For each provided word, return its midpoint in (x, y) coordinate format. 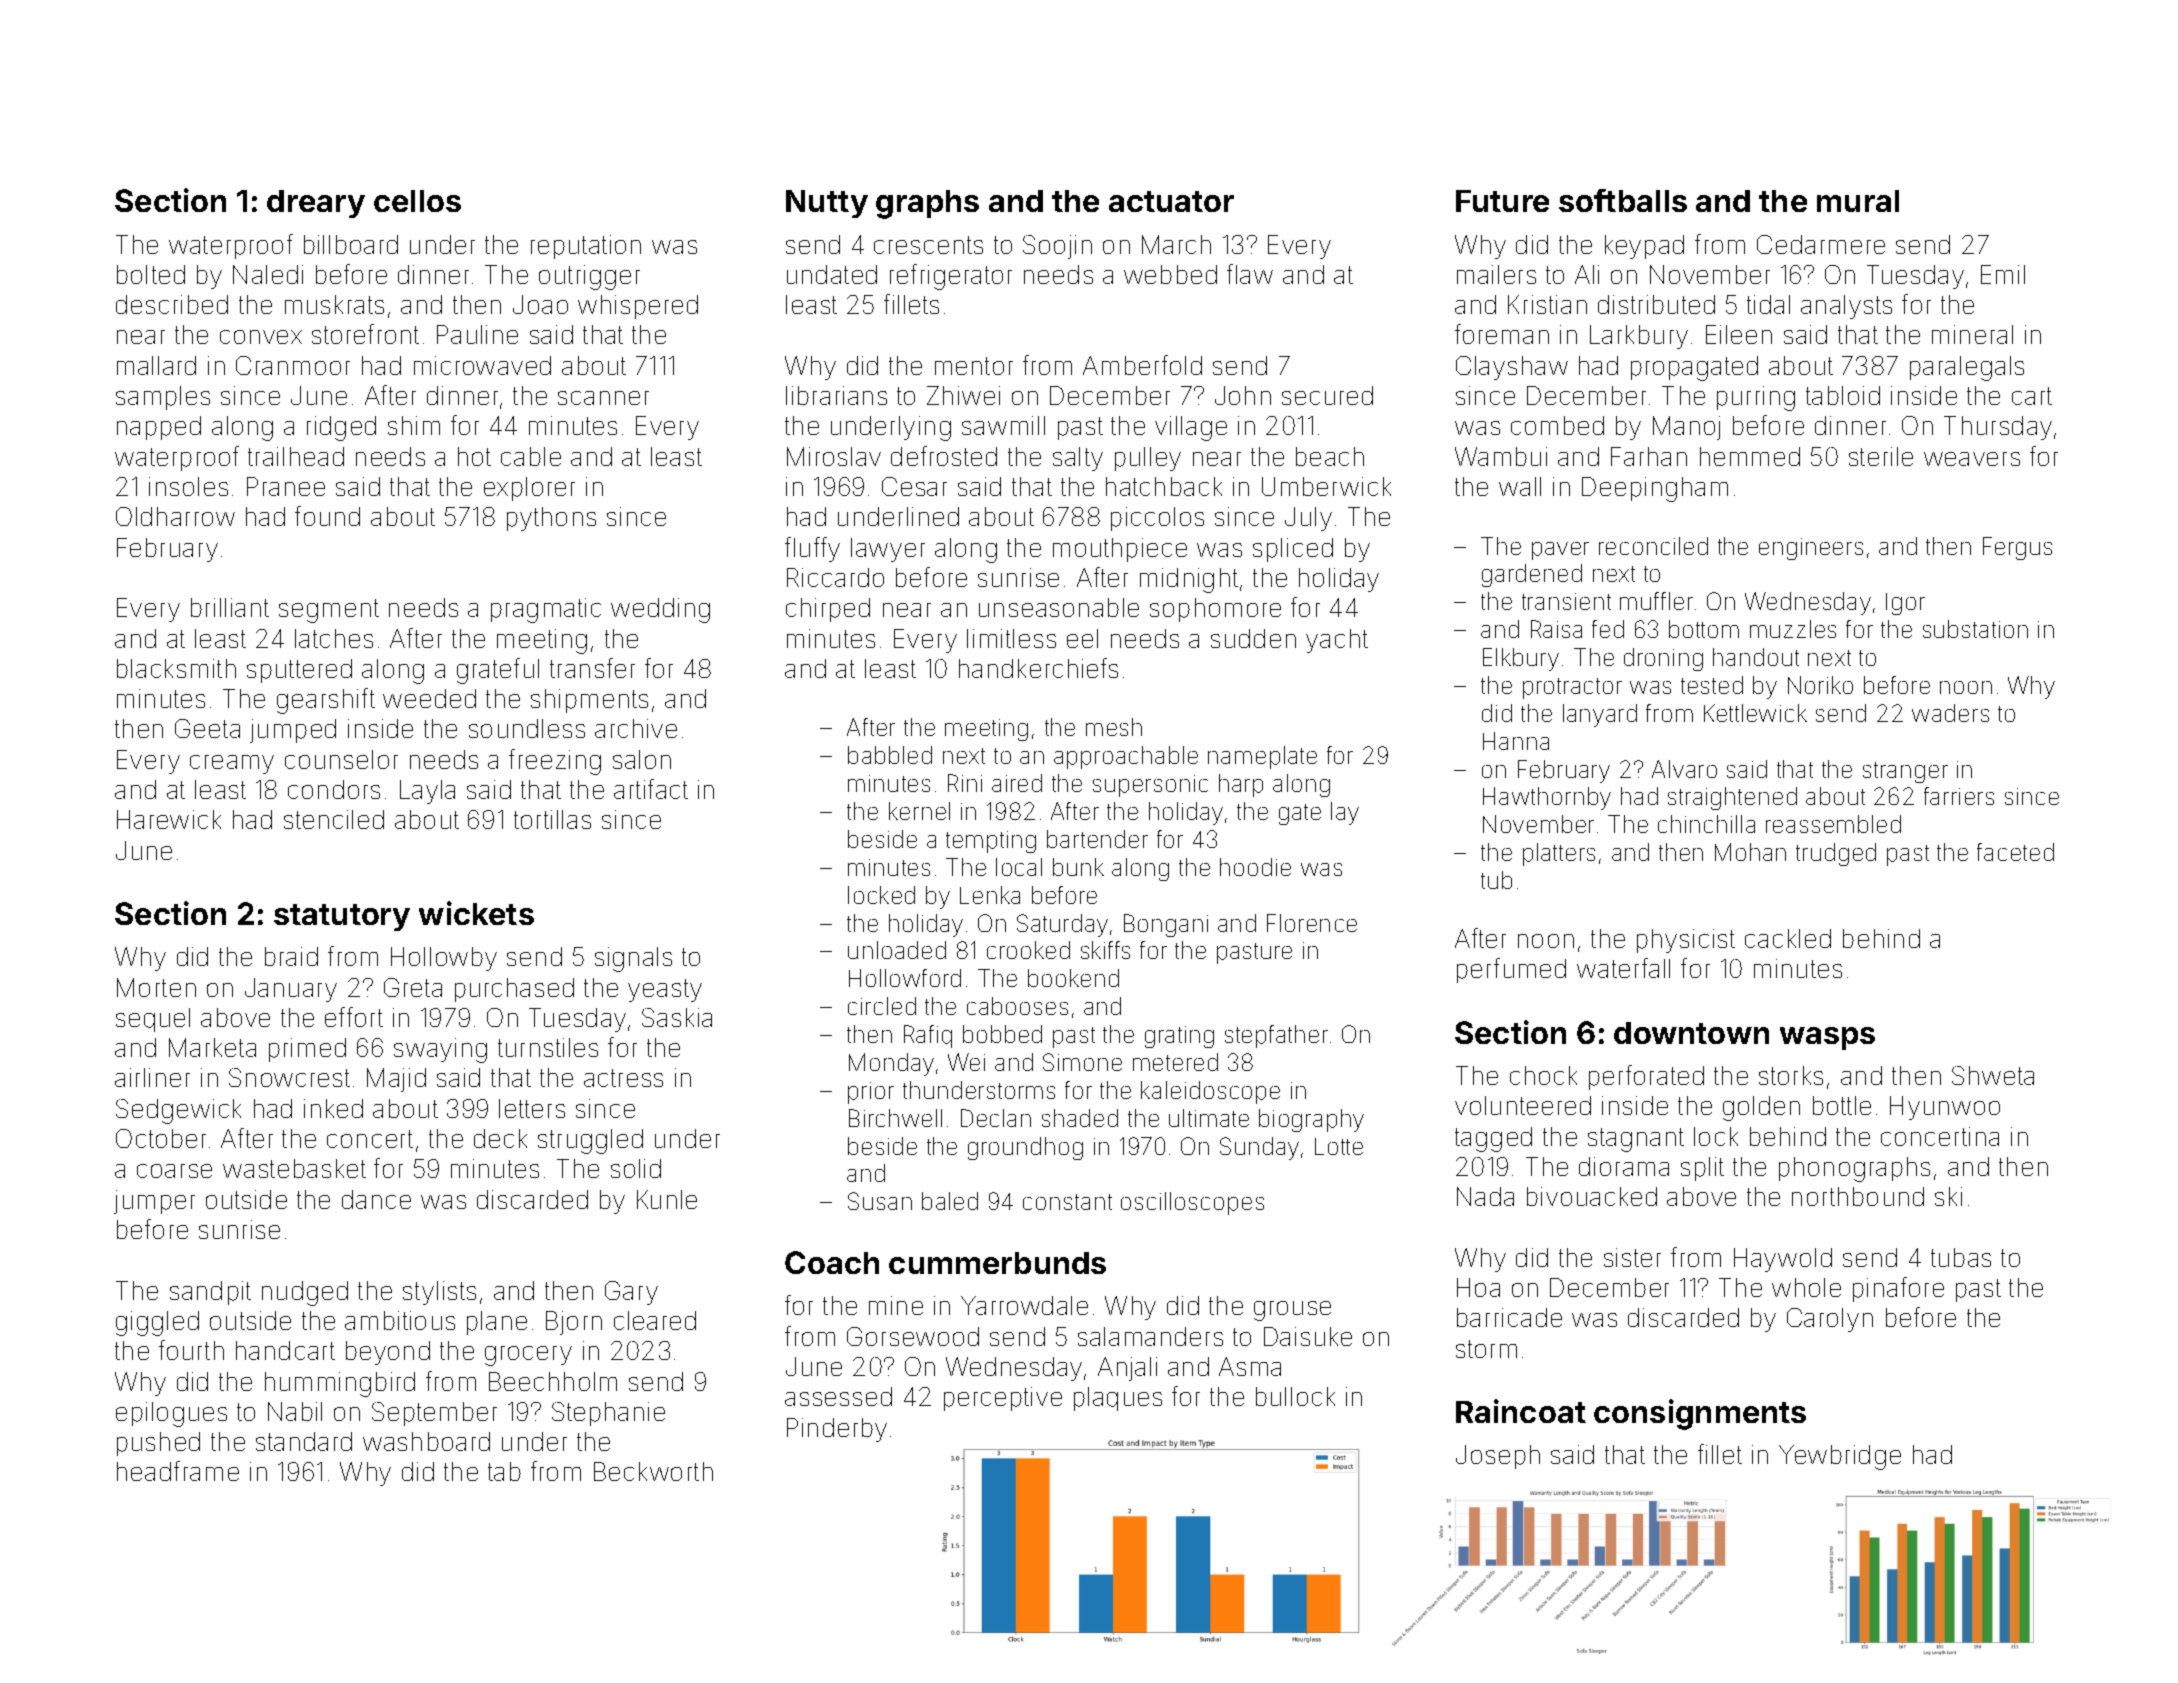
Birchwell (895, 1118)
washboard (426, 1441)
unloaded (897, 950)
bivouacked (1592, 1196)
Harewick (169, 819)
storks (1791, 1075)
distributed (1656, 304)
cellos (417, 201)
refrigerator (951, 277)
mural (1858, 201)
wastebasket (294, 1168)
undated (832, 274)
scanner (603, 398)
